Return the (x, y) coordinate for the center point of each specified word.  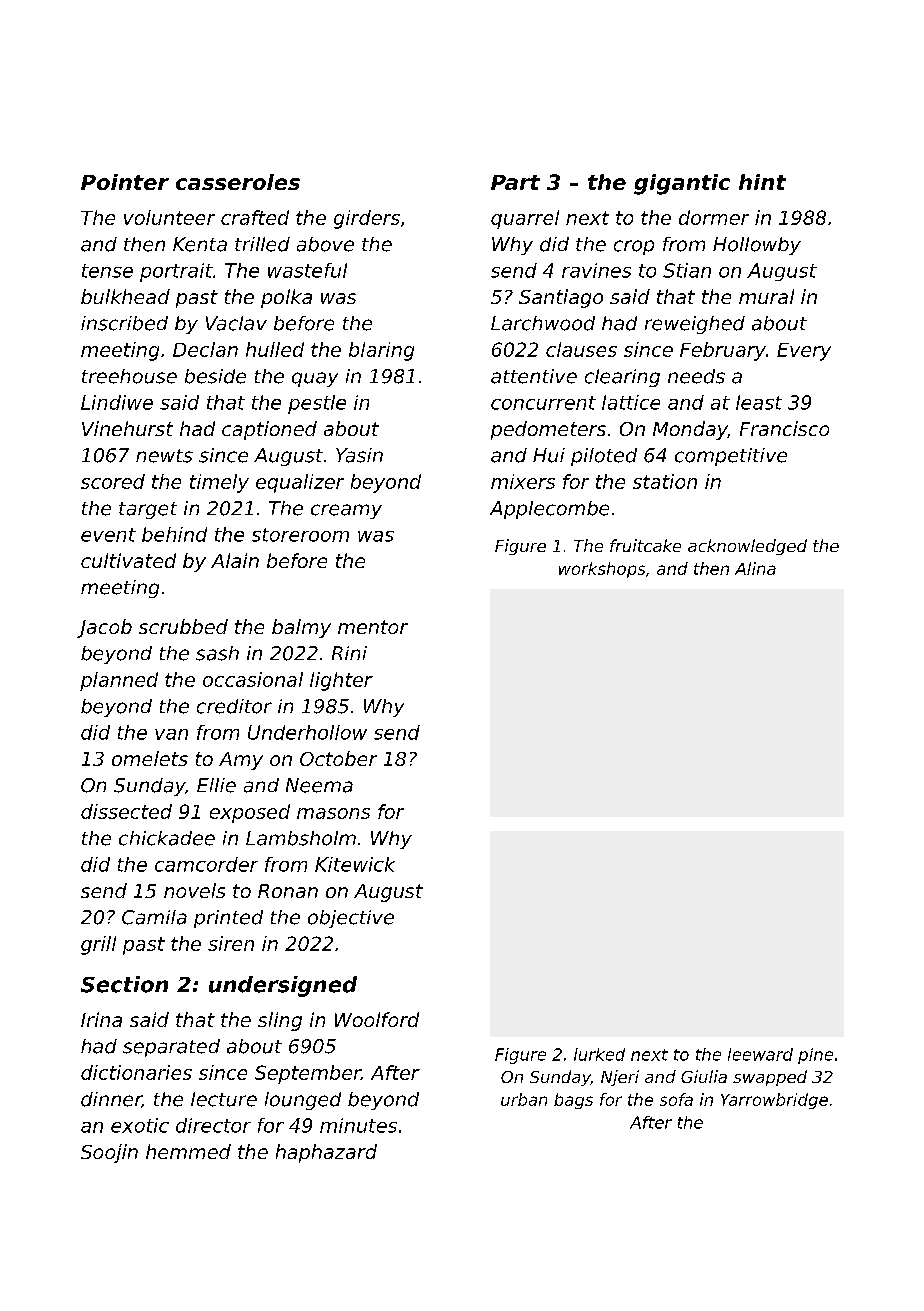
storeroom (300, 535)
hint (762, 182)
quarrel (525, 219)
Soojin (109, 1153)
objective (351, 919)
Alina (755, 568)
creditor (234, 706)
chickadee (167, 838)
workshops (602, 570)
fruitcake (645, 545)
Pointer (125, 182)
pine (815, 1056)
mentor (373, 627)
